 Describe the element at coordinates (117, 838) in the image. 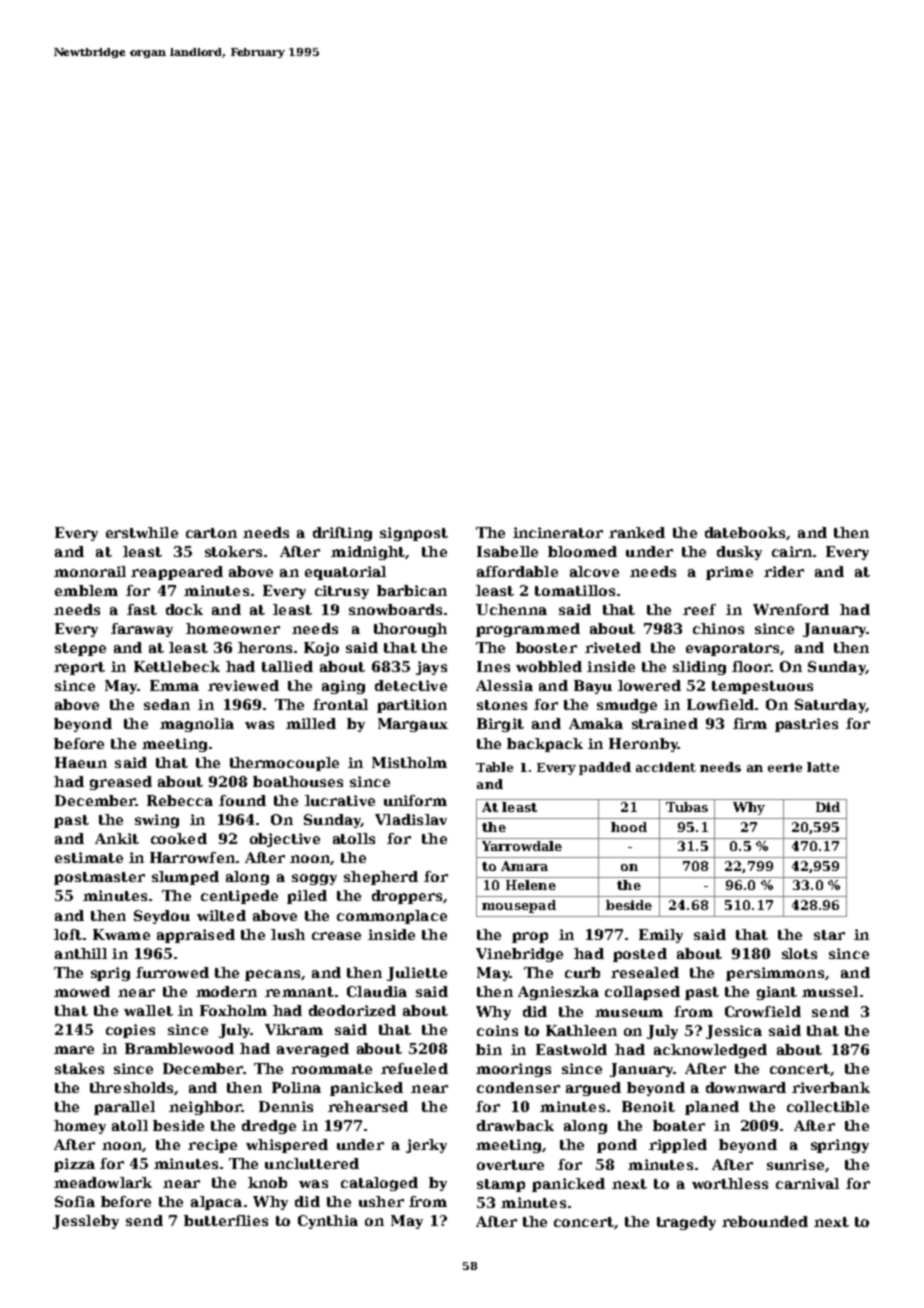

I see `Ankit` at that location.
